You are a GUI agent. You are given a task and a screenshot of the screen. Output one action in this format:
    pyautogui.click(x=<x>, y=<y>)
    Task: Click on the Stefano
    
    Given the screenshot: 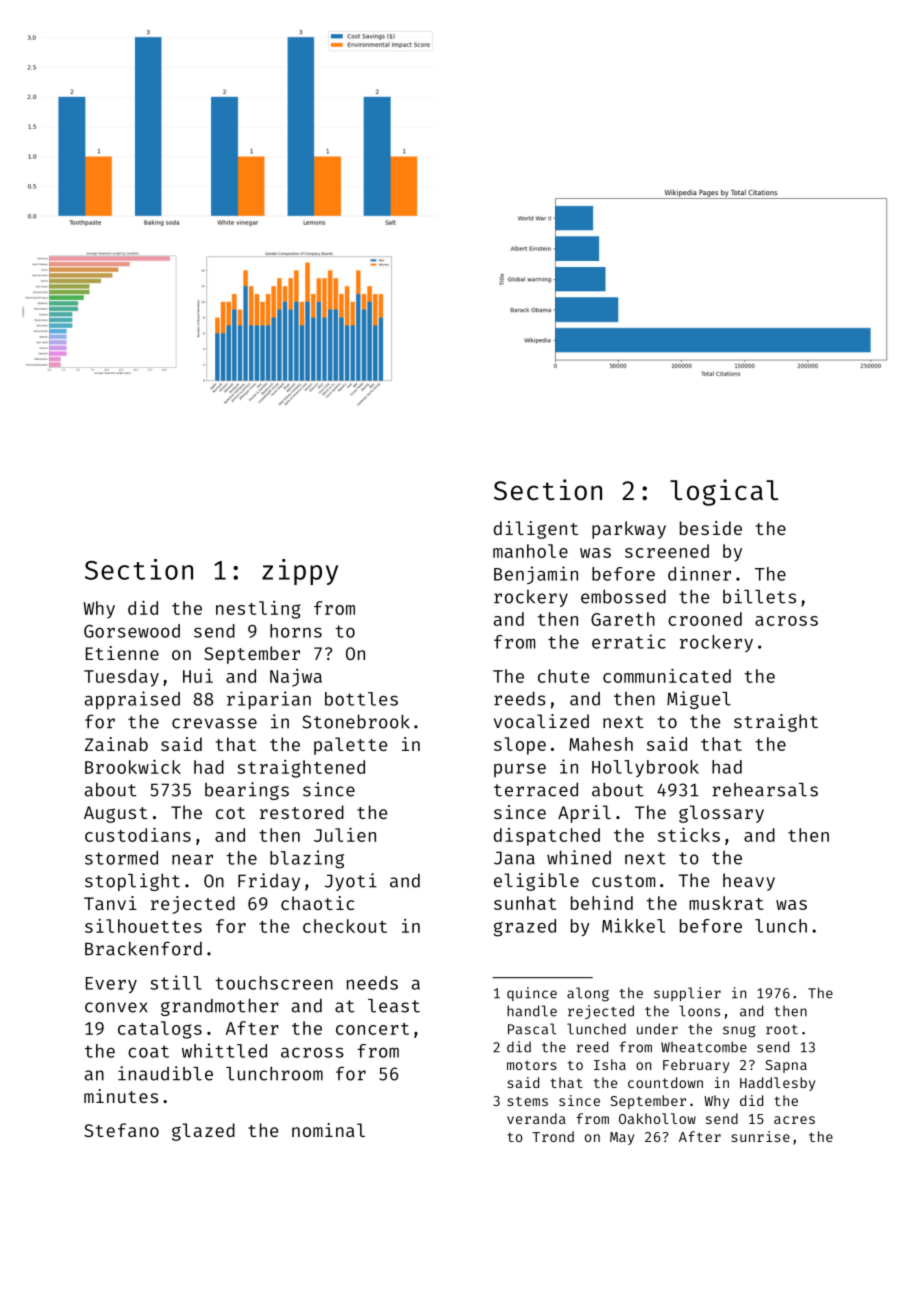 What is the action you would take?
    pyautogui.click(x=121, y=1130)
